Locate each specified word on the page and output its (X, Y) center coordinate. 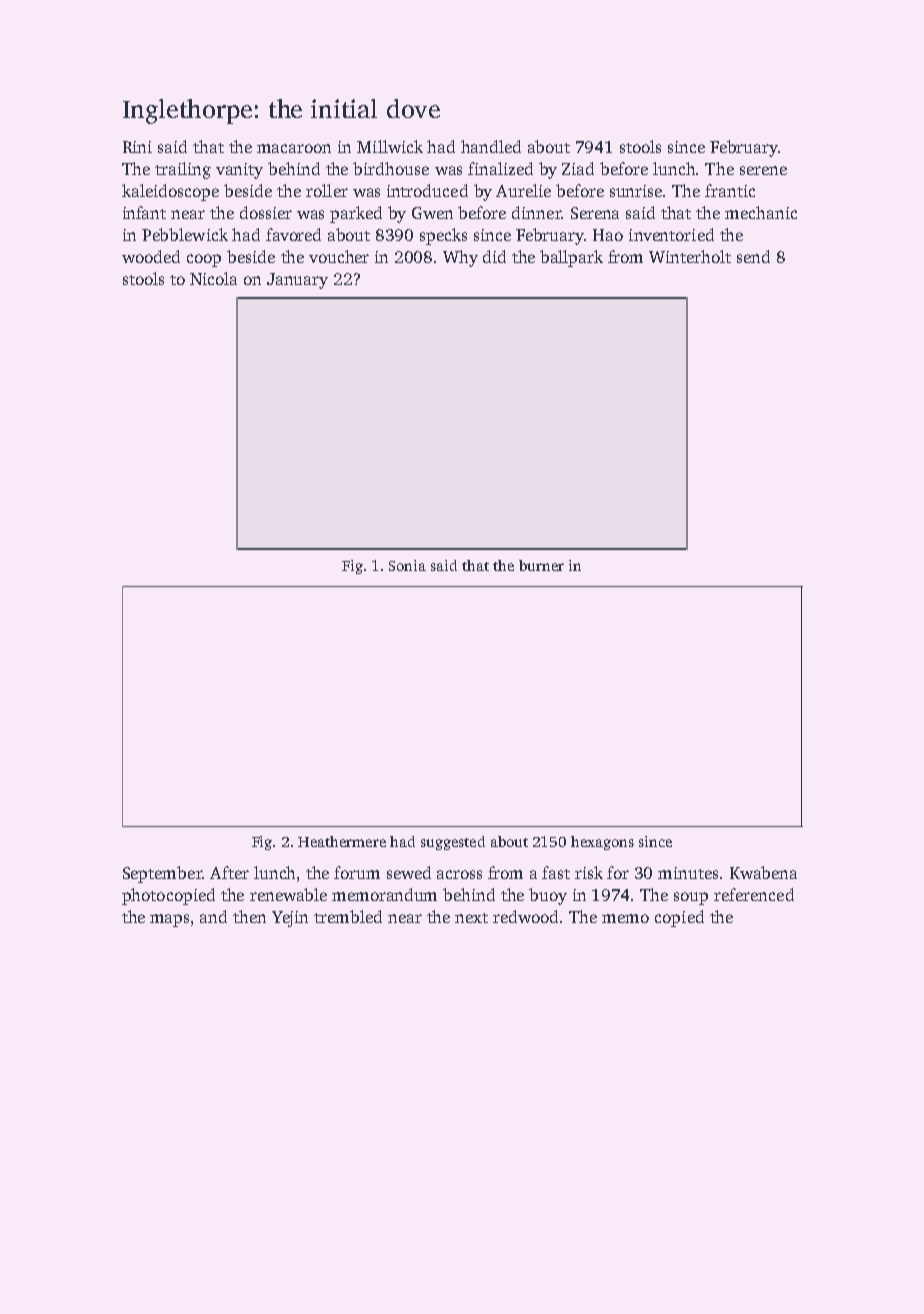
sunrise (636, 191)
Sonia (407, 565)
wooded (151, 256)
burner (541, 565)
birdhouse (391, 168)
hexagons (602, 843)
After (229, 872)
